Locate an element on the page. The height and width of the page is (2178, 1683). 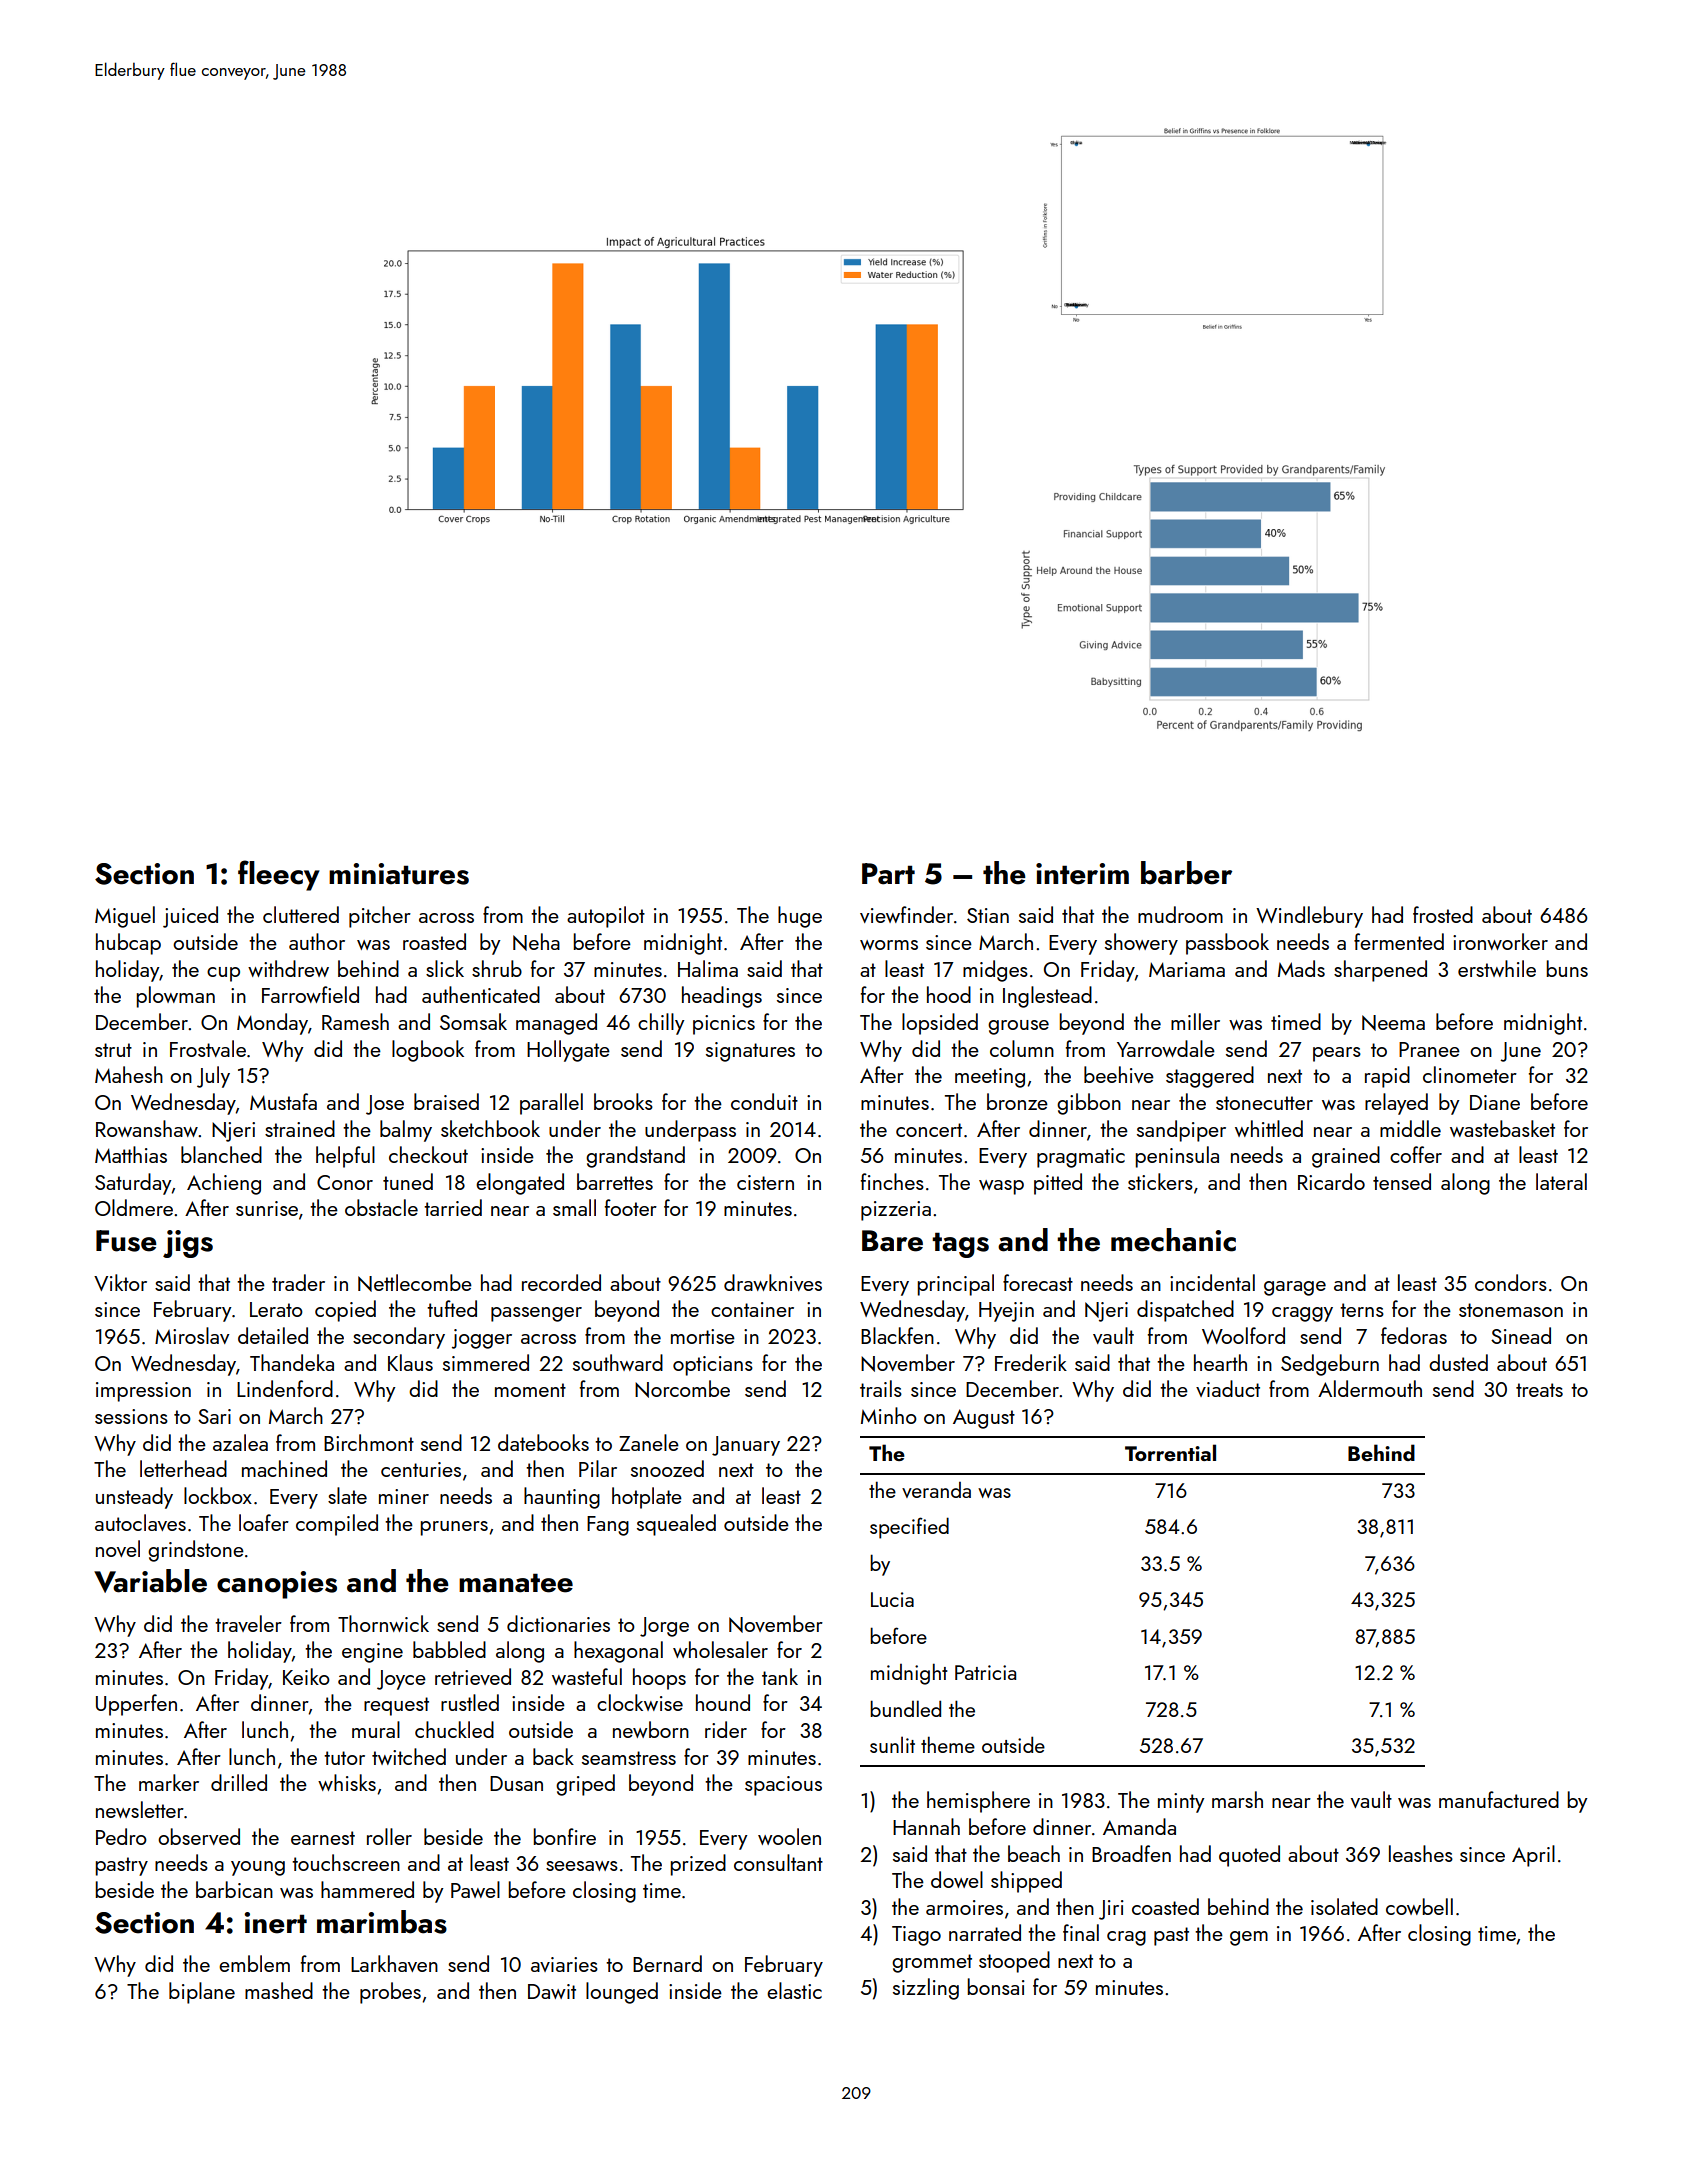
biplane is located at coordinates (202, 1993).
